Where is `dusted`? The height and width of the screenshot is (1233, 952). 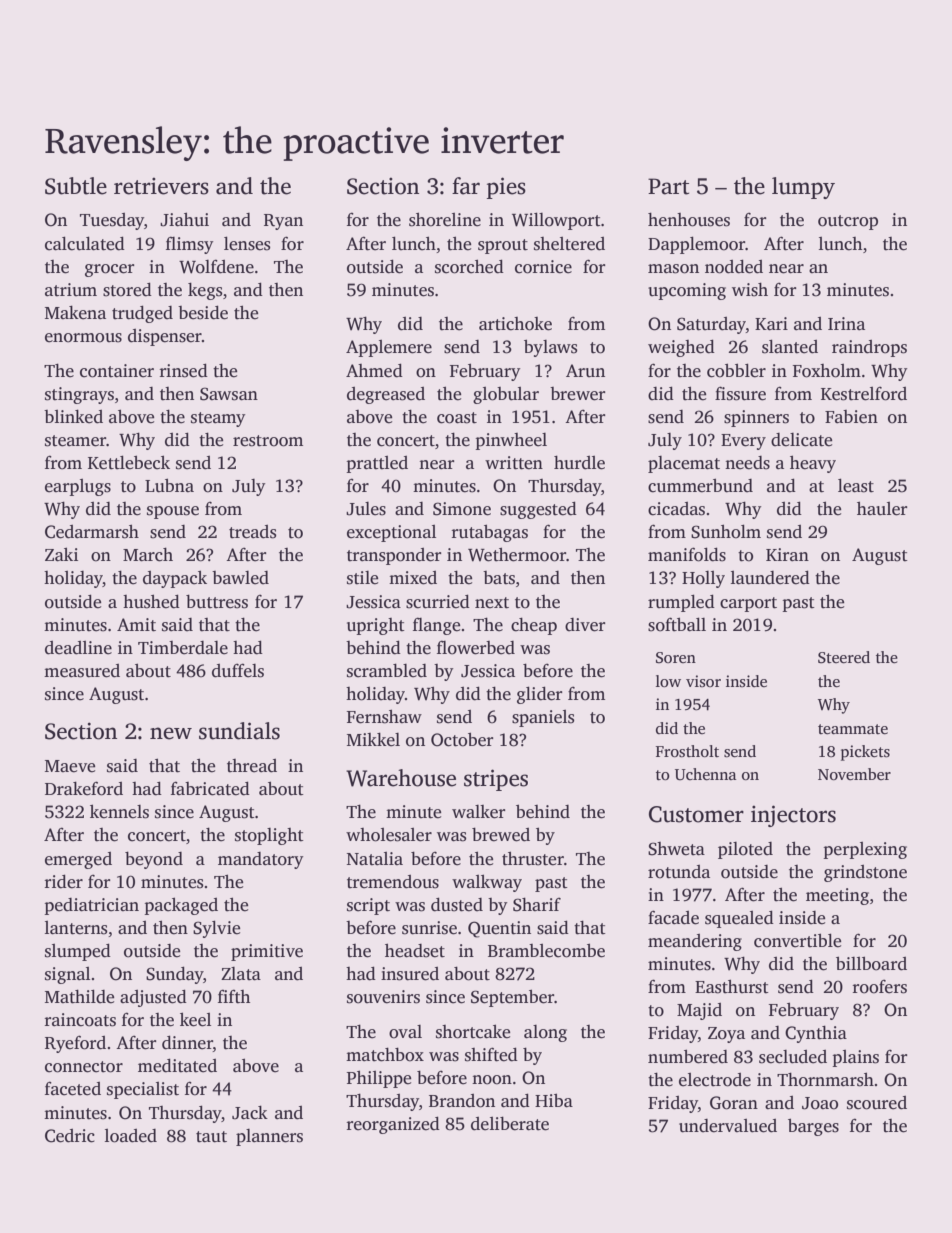 dusted is located at coordinates (457, 904).
